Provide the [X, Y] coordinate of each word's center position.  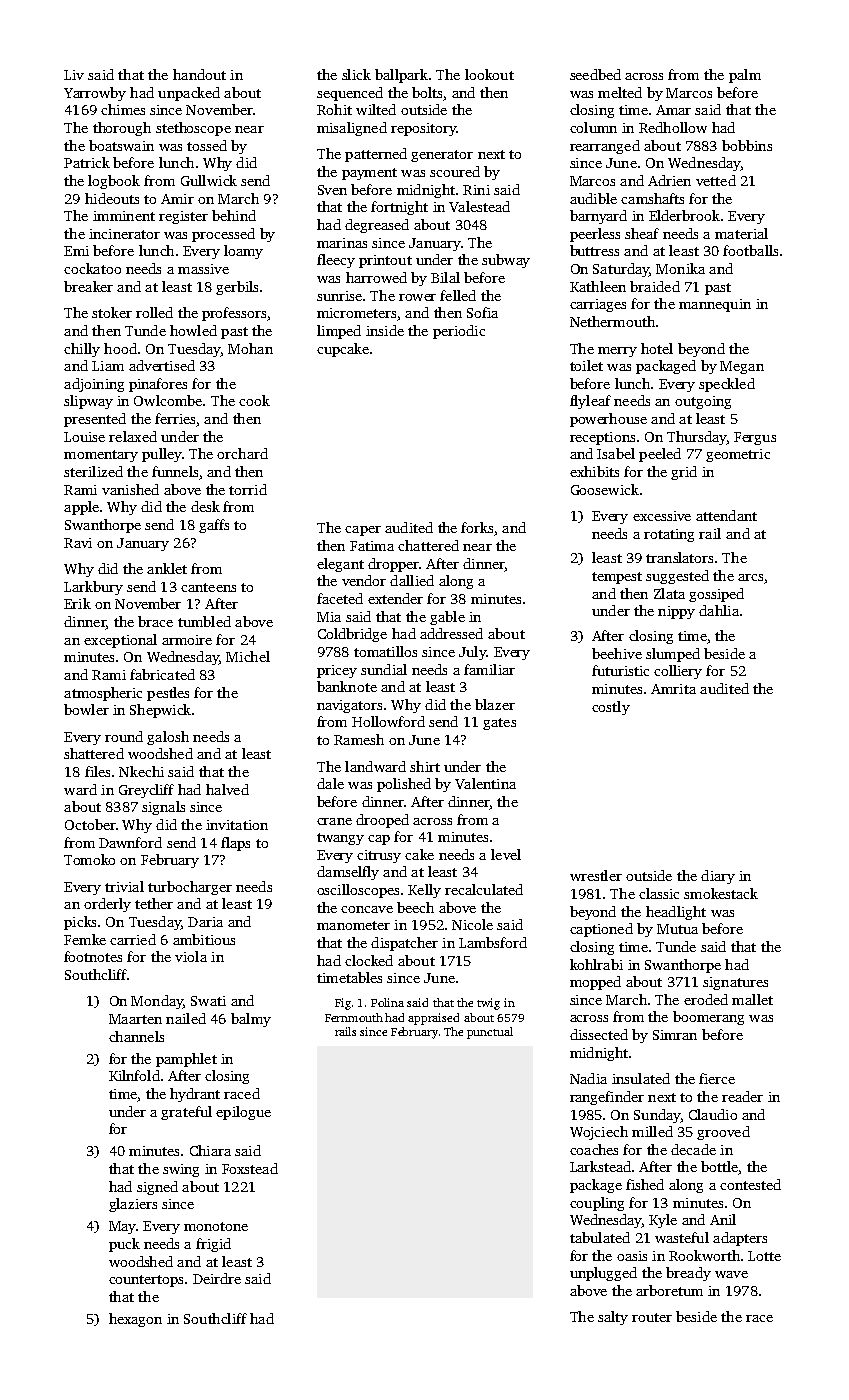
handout [199, 74]
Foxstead [250, 1168]
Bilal [445, 277]
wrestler [596, 875]
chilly [82, 350]
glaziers [133, 1205]
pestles [168, 694]
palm [745, 76]
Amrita [673, 689]
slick [356, 74]
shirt [425, 766]
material [741, 233]
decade [693, 1149]
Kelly [424, 891]
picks [80, 923]
